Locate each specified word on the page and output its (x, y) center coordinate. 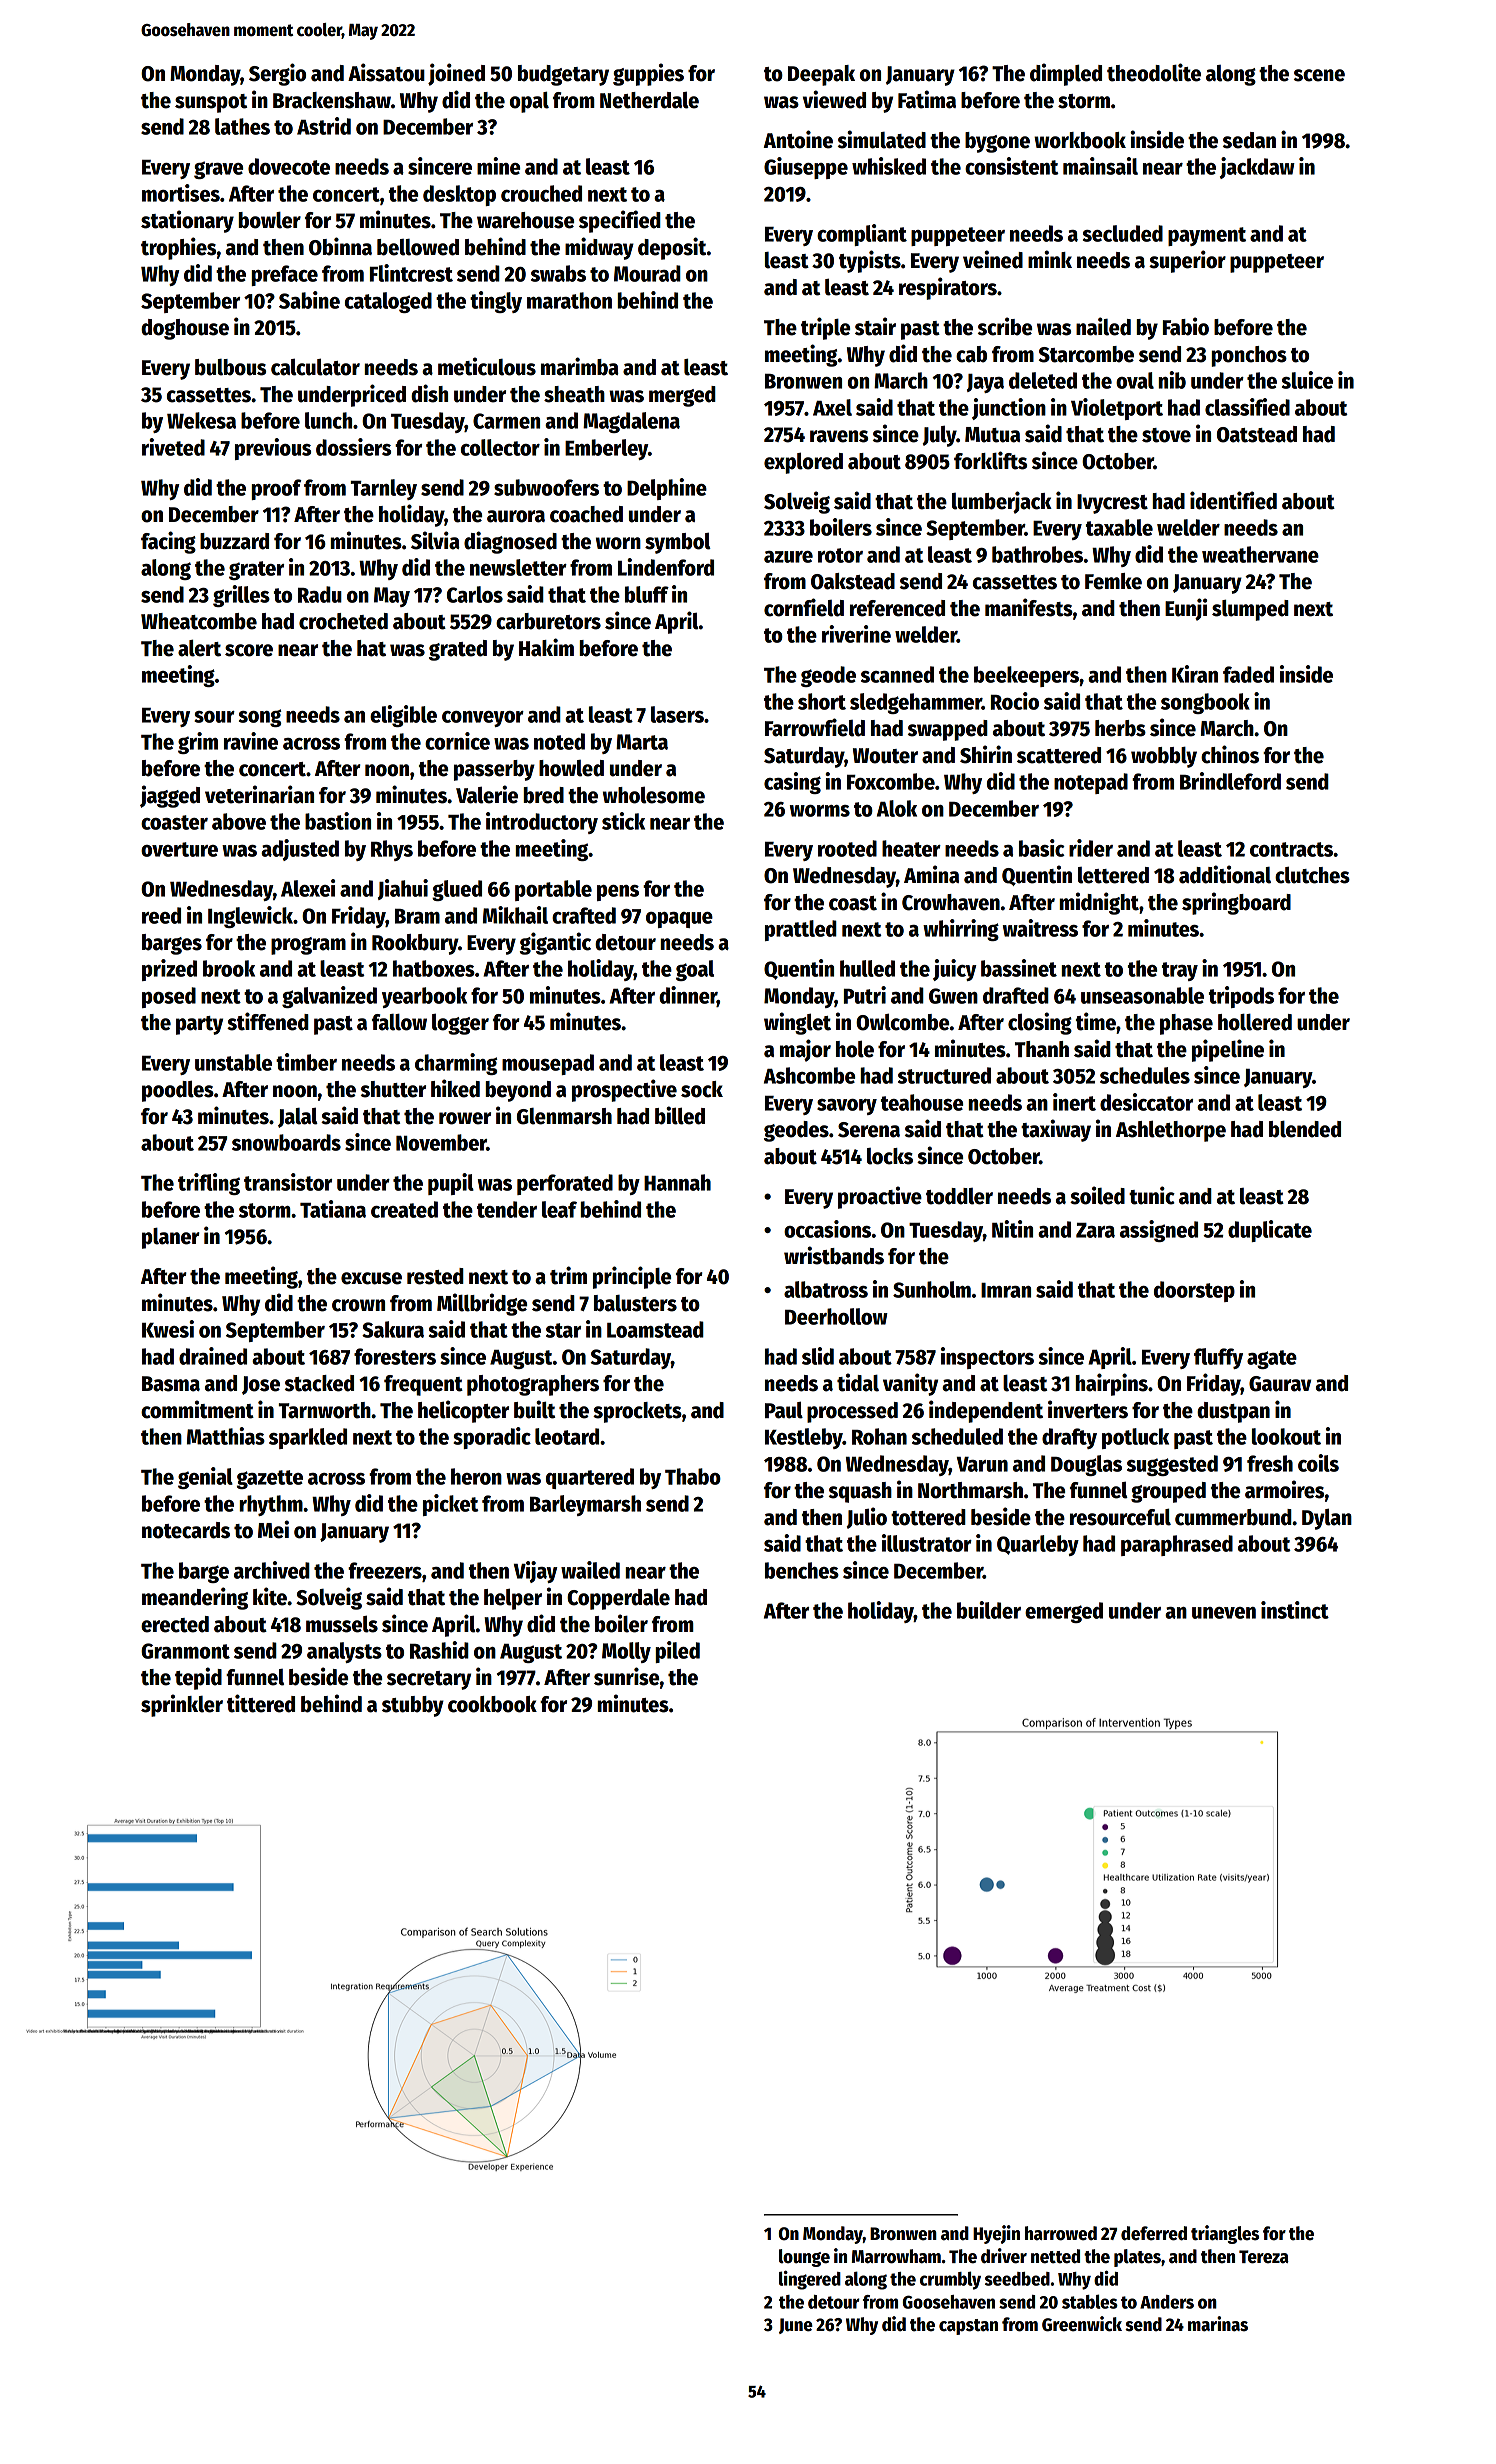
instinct (1295, 1610)
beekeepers (1026, 676)
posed (169, 997)
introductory (542, 823)
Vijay (535, 1572)
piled (677, 1652)
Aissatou (386, 72)
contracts (1291, 849)
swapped (948, 730)
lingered (810, 2280)
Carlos (475, 594)
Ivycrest (1112, 504)
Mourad (647, 273)
